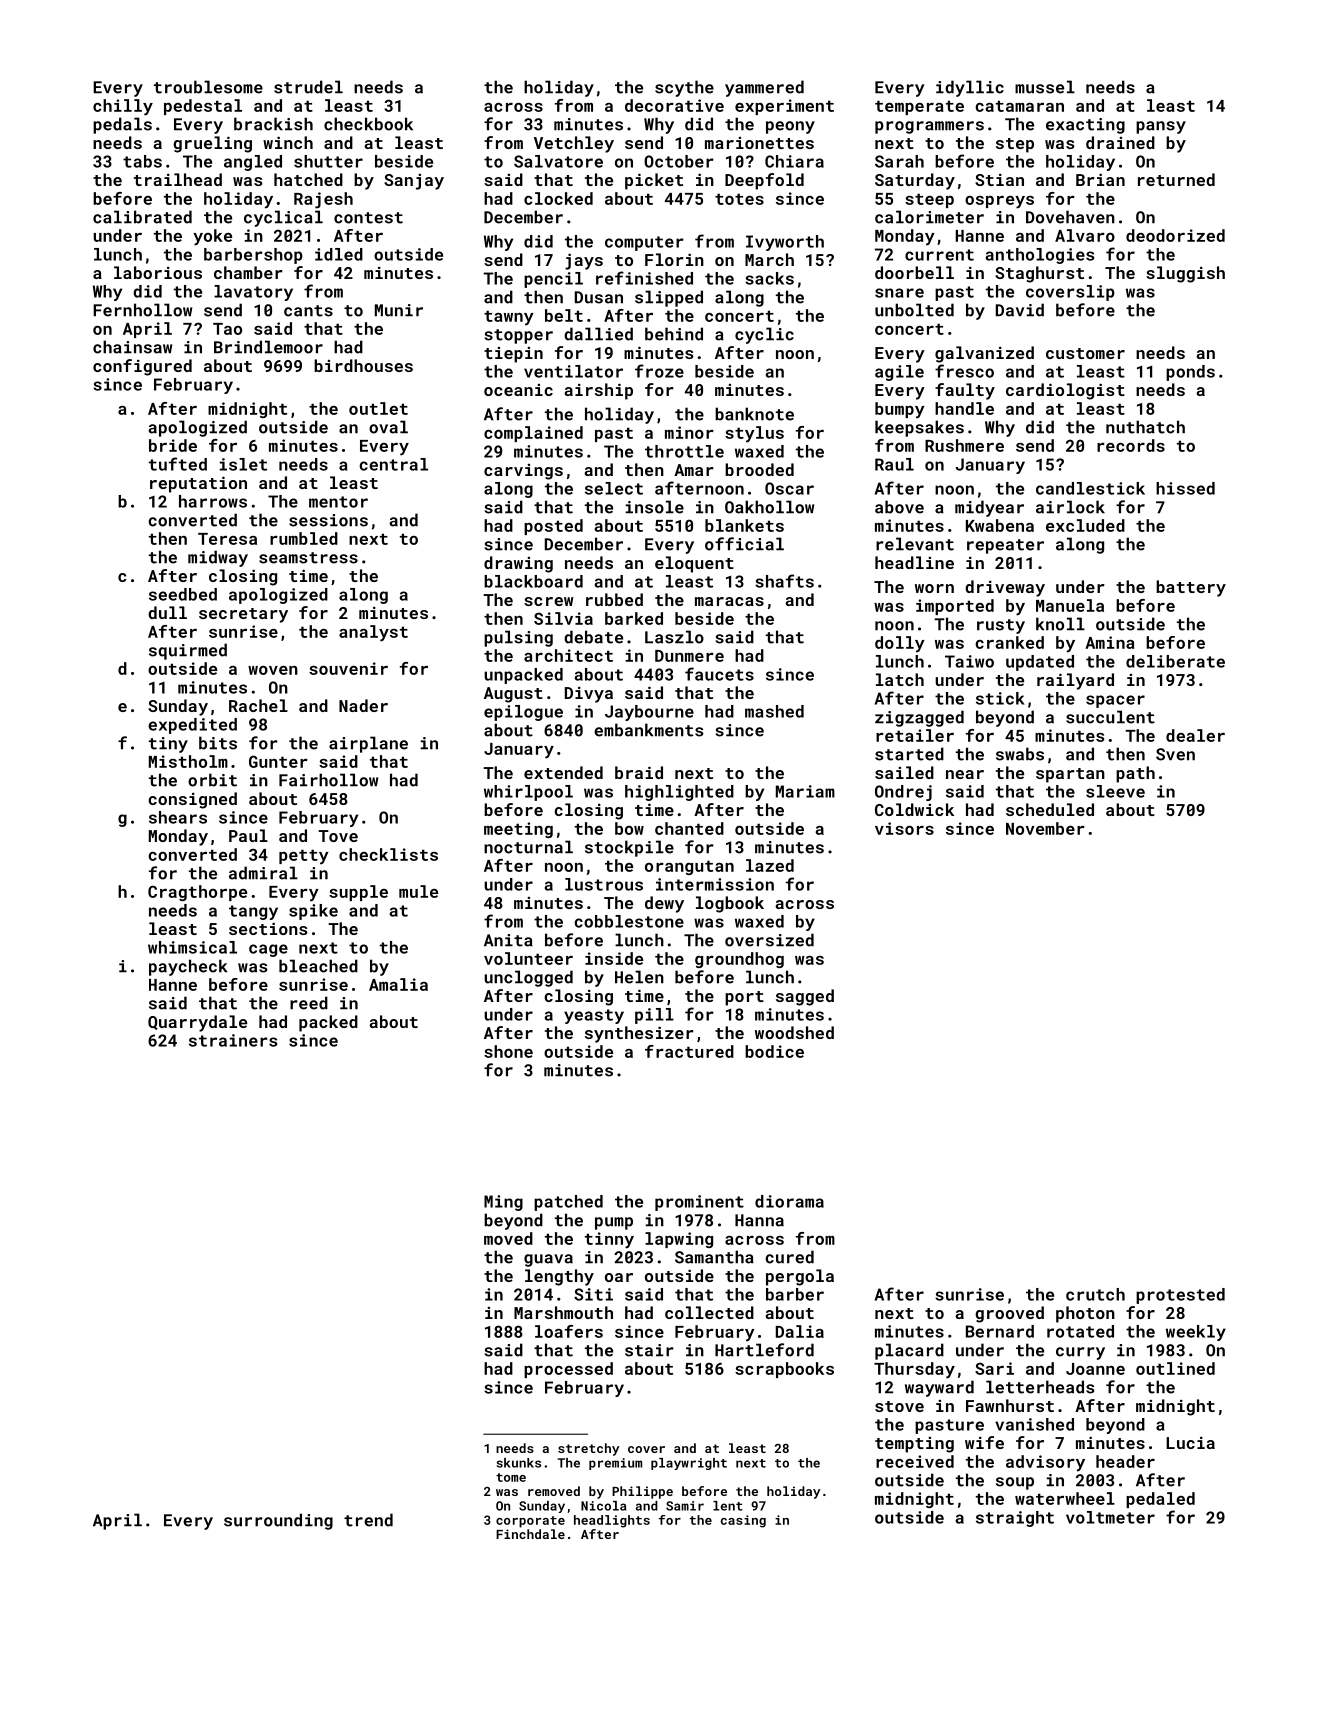 Image resolution: width=1322 pixels, height=1711 pixels. What do you see at coordinates (679, 1240) in the screenshot?
I see `lapwing` at bounding box center [679, 1240].
